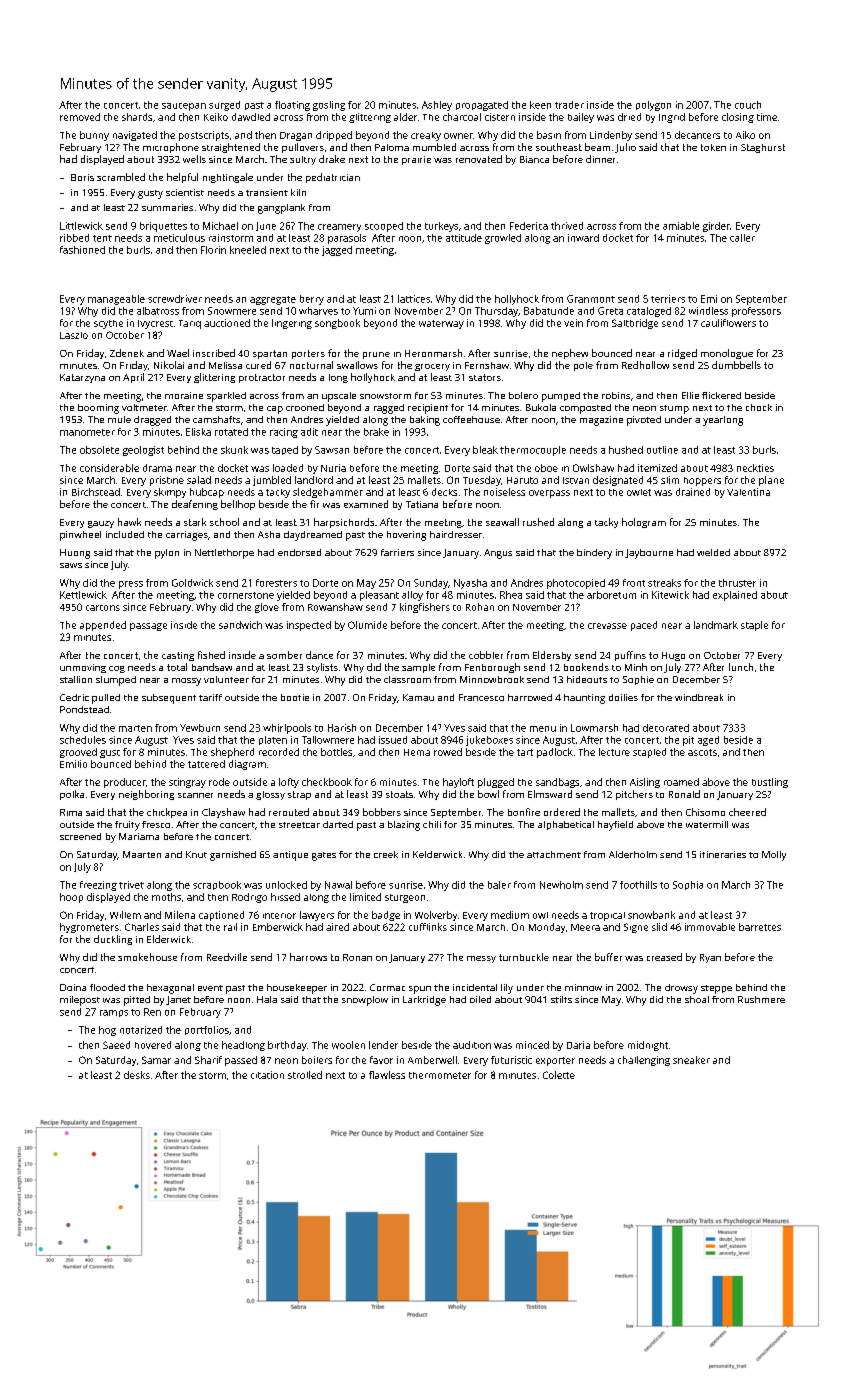 This screenshot has height=1400, width=849. I want to click on hoop, so click(71, 898).
